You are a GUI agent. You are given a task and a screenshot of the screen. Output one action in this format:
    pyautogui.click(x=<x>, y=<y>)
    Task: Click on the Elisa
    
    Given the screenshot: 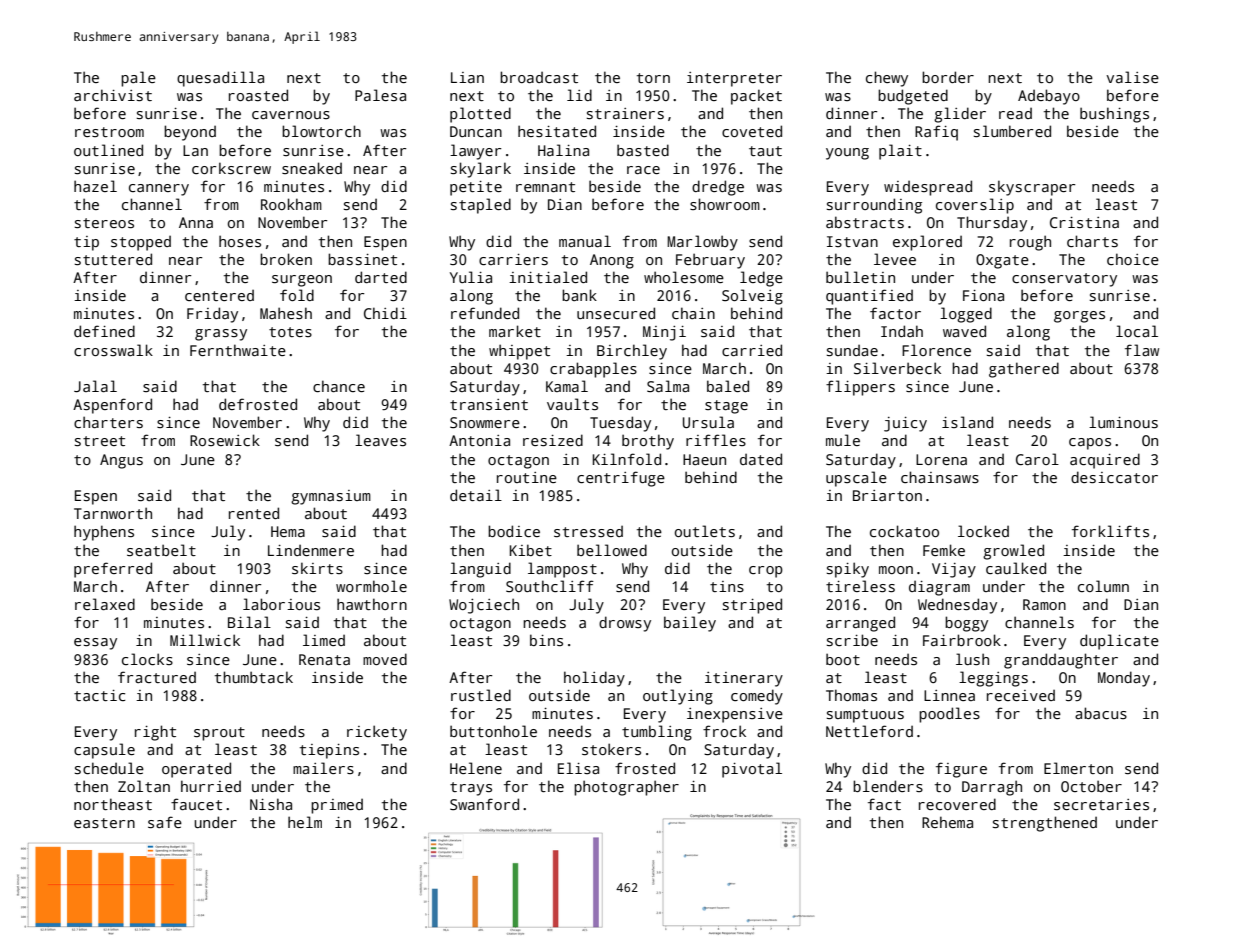 What is the action you would take?
    pyautogui.click(x=578, y=768)
